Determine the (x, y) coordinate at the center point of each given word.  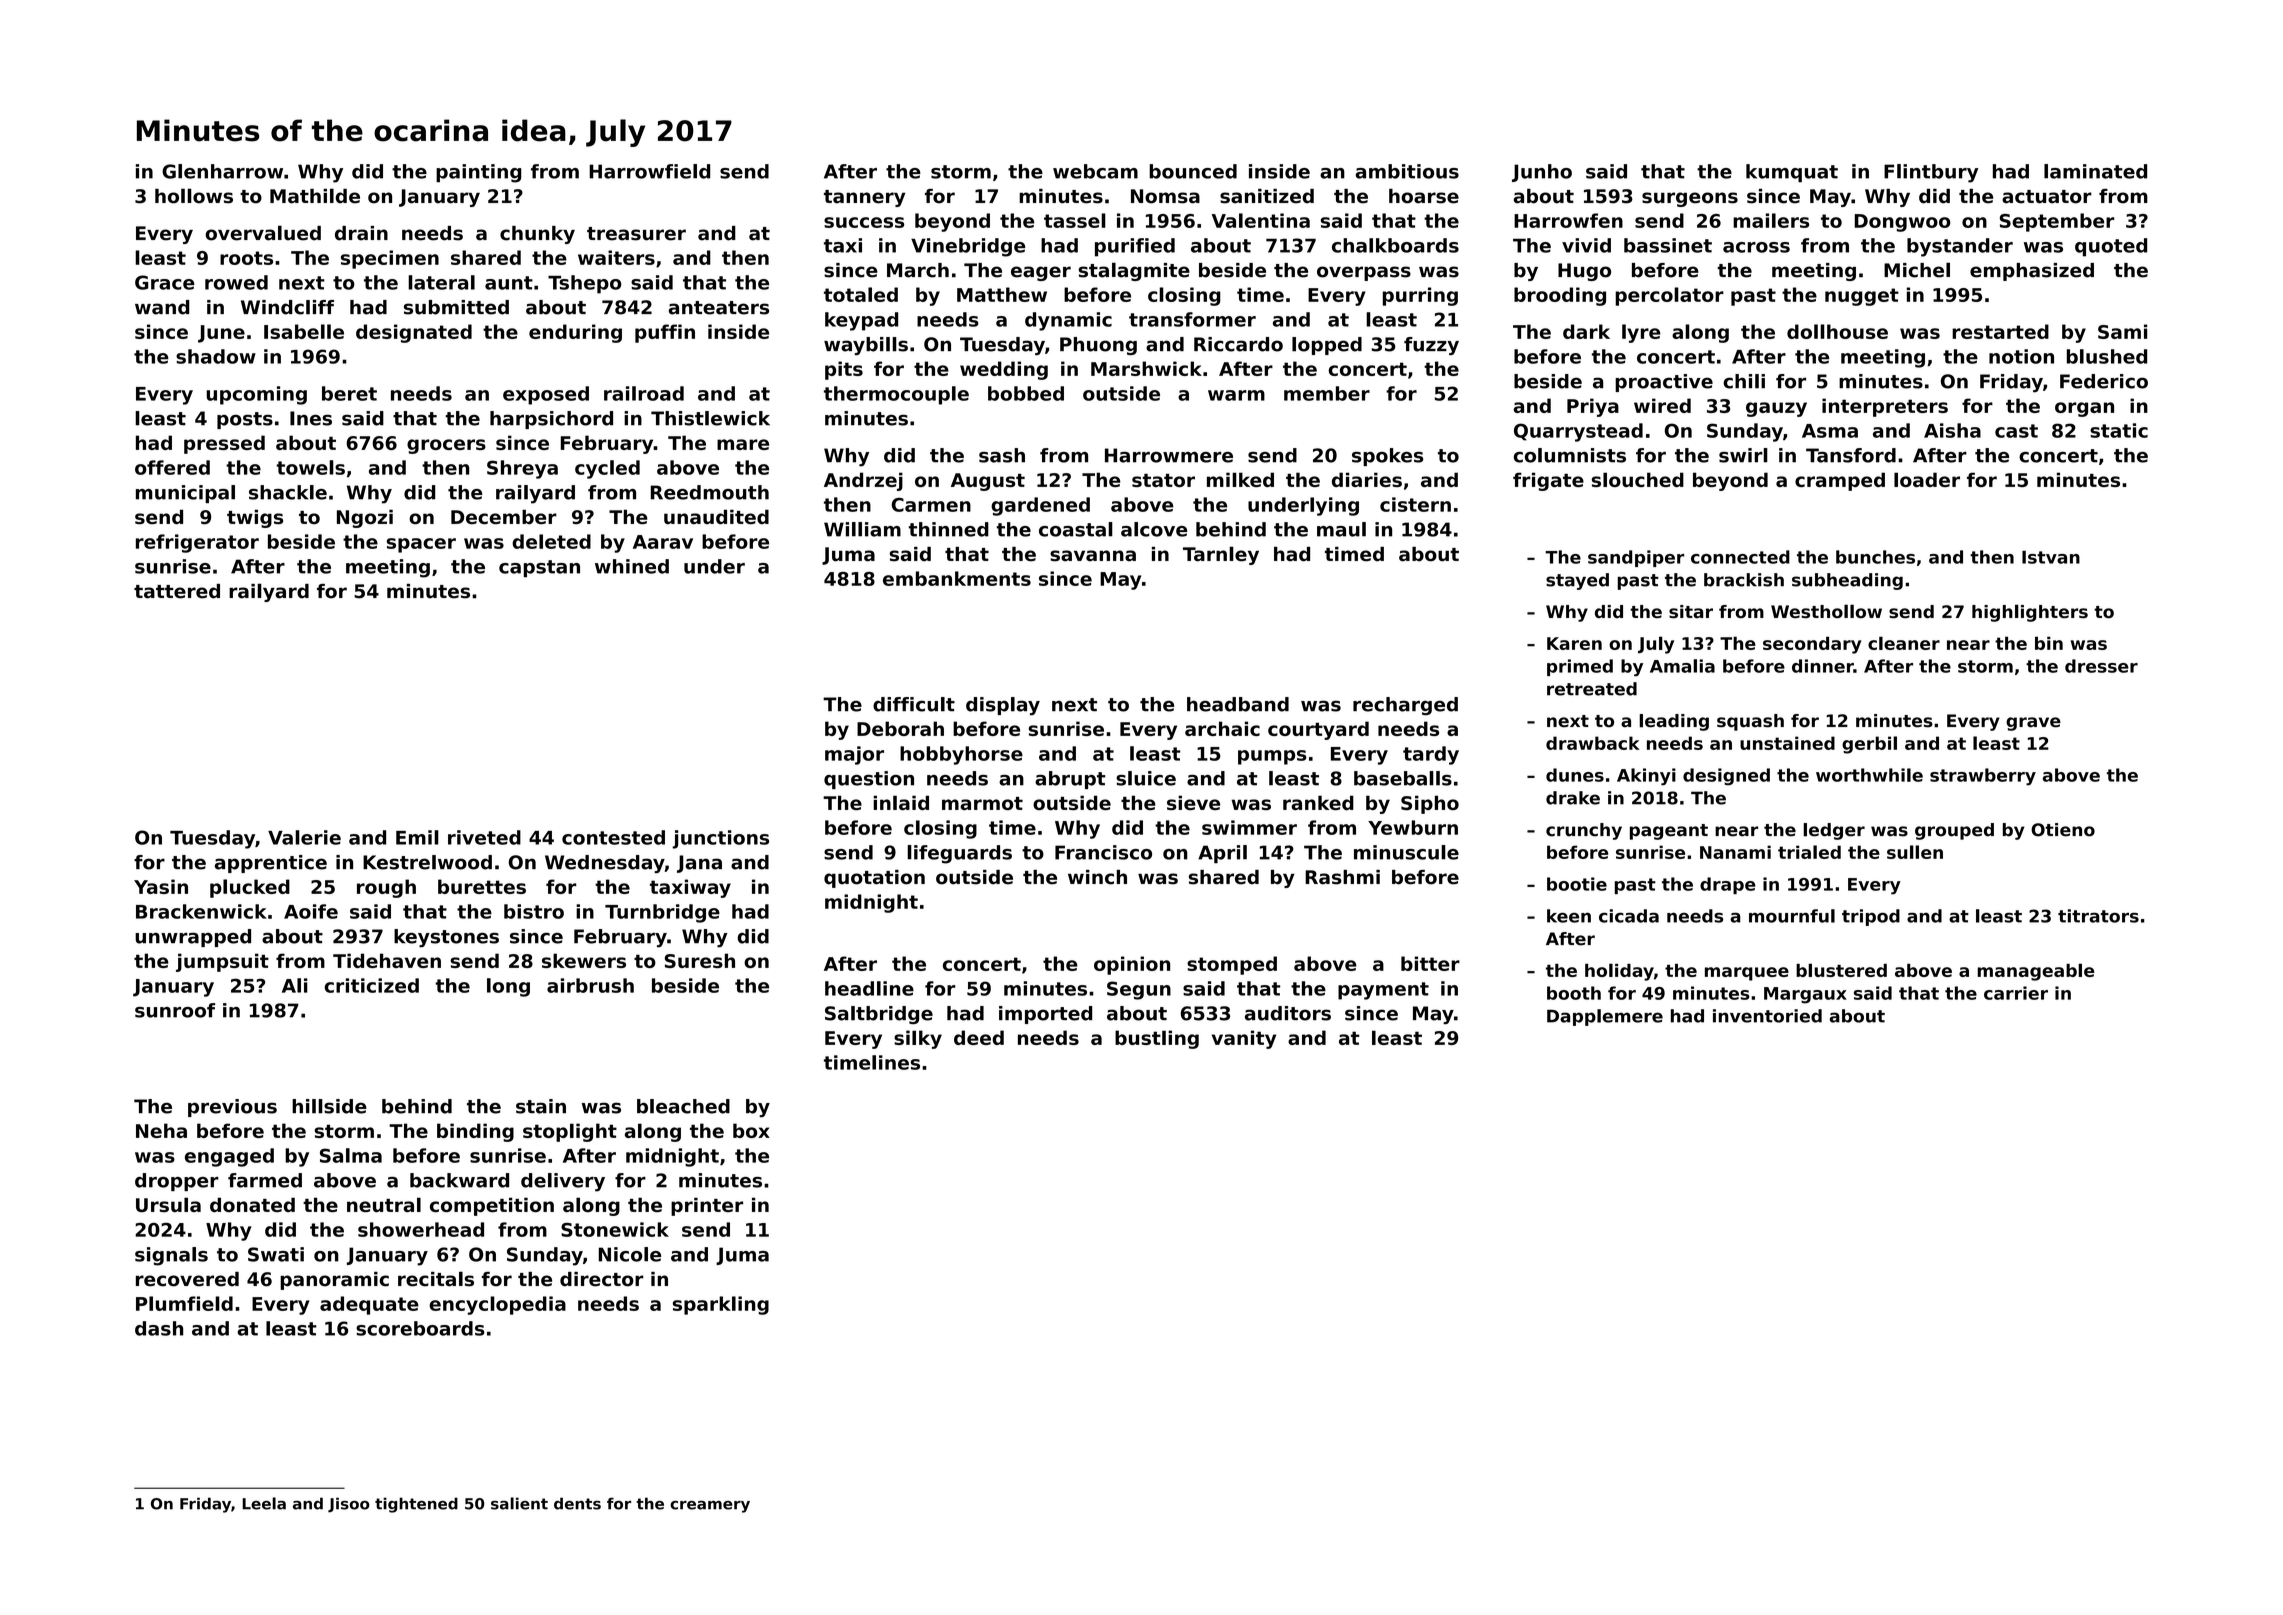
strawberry (1983, 777)
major (854, 755)
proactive (1664, 383)
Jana (699, 864)
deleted (551, 541)
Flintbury (1931, 173)
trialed (1809, 852)
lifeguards (959, 854)
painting (478, 173)
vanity (1244, 1039)
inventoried (1767, 1016)
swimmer (1249, 827)
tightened (416, 1505)
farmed (265, 1180)
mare (743, 444)
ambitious (1407, 171)
